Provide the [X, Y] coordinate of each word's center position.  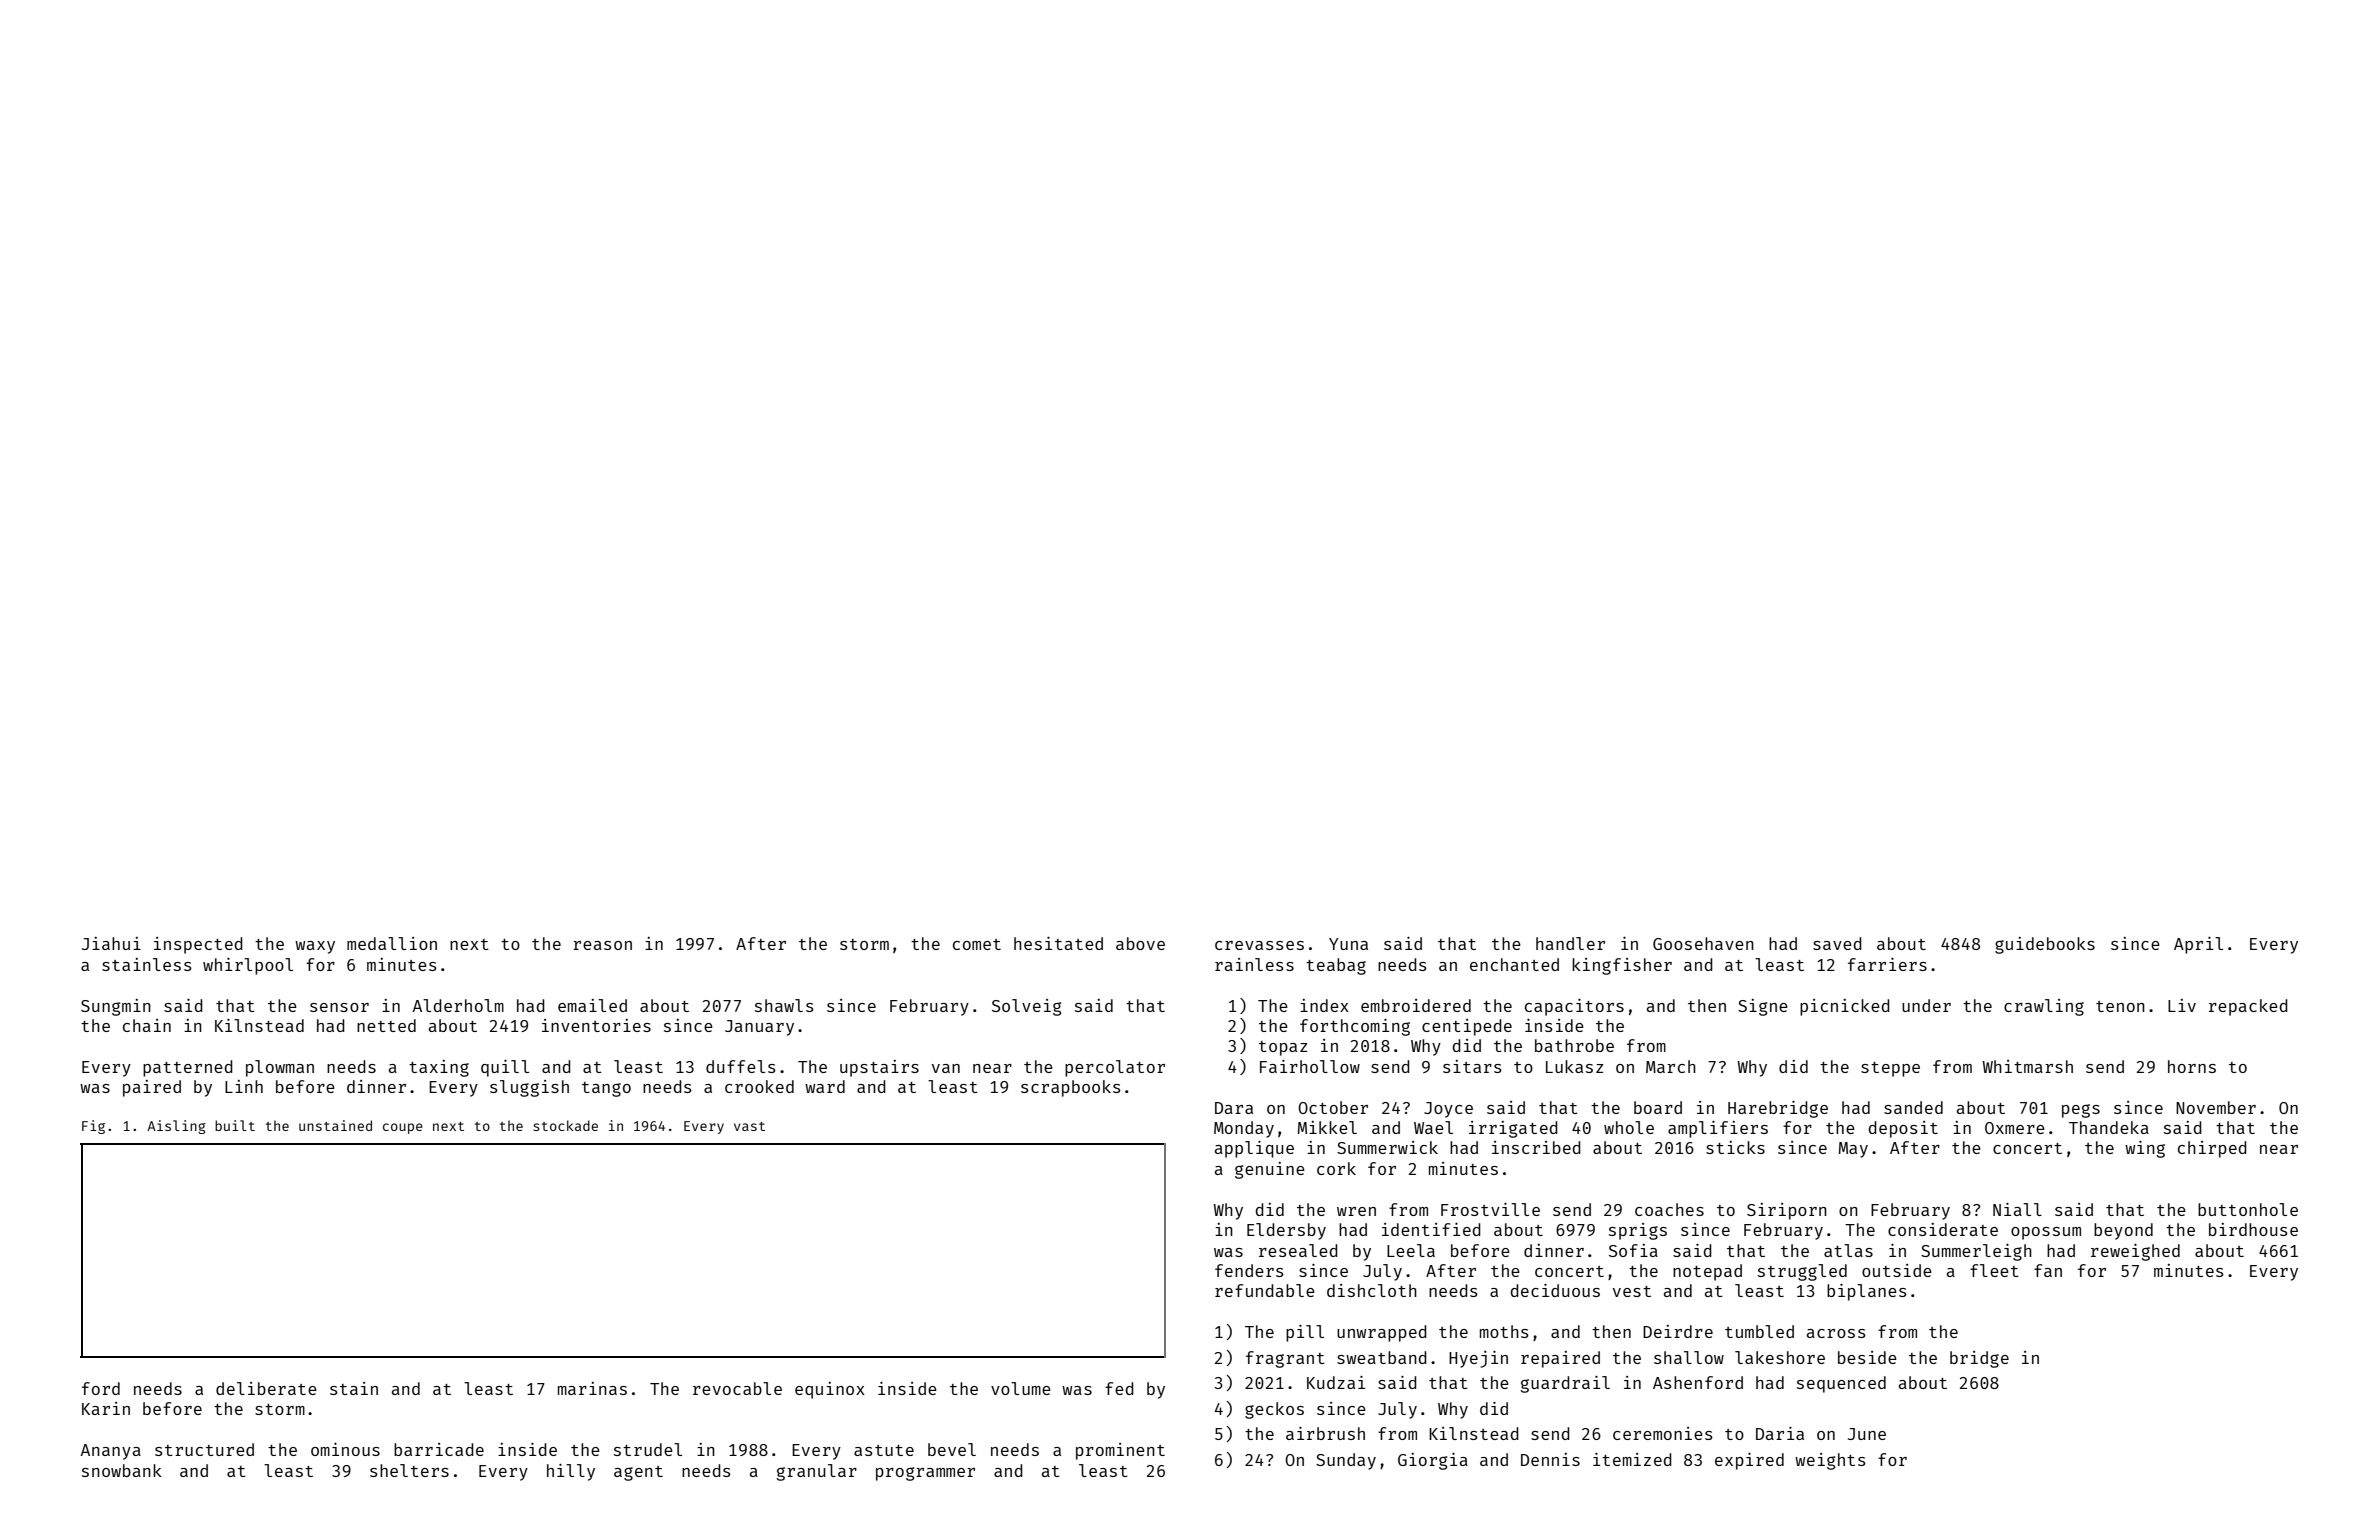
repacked [2248, 1007]
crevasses [1259, 945]
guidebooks [2045, 945]
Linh [244, 1086]
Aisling [176, 1127]
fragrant [1285, 1359]
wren [1356, 1211]
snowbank [122, 1470]
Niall [2017, 1209]
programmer [925, 1474]
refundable [1265, 1290]
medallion [392, 943]
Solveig [1026, 1007]
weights [1830, 1461]
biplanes [1867, 1292]
